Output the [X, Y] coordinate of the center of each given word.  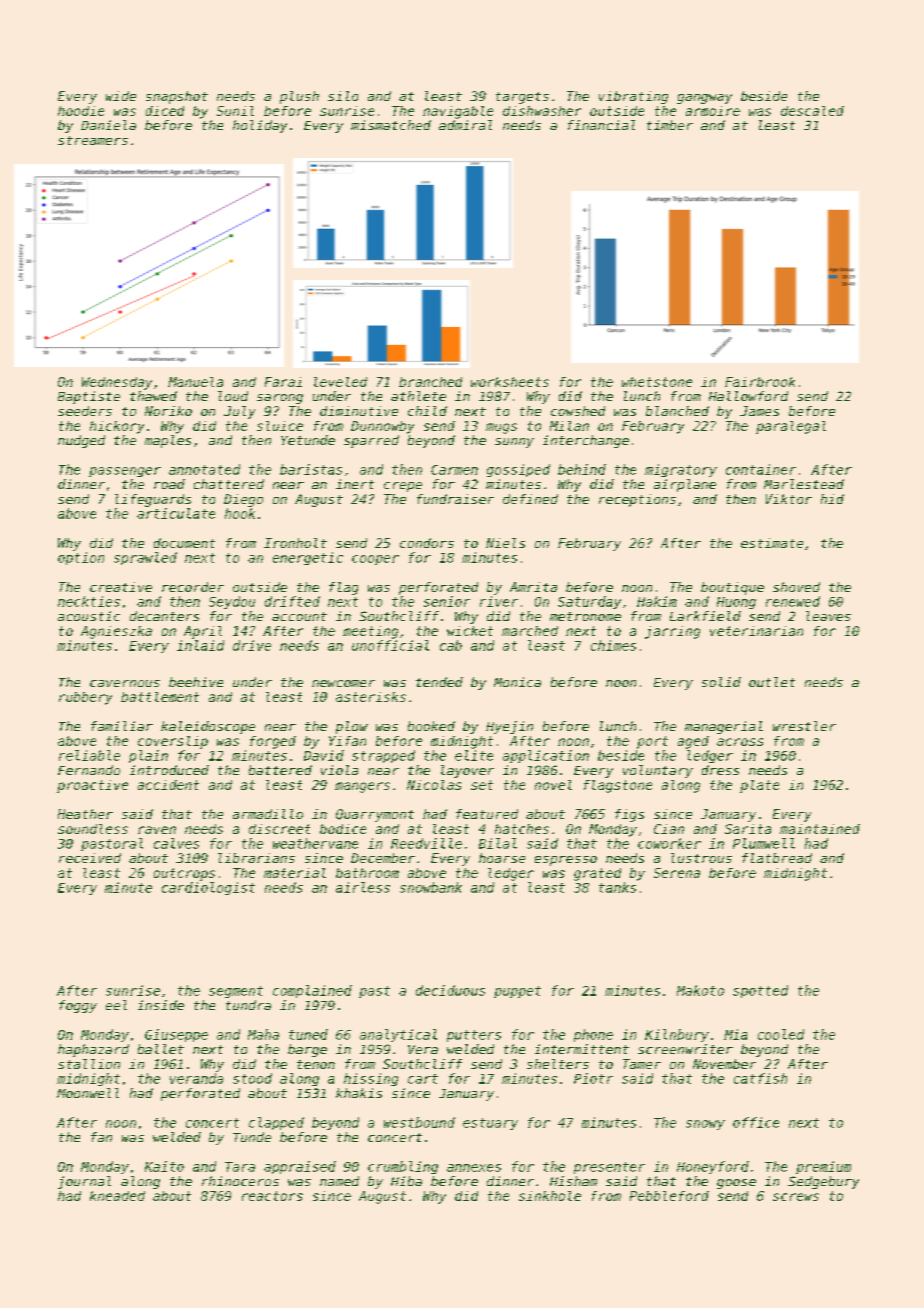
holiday [260, 126]
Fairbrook [760, 382]
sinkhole [550, 1196]
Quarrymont [375, 815]
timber [670, 125]
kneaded [117, 1196]
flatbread [777, 858]
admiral [465, 125]
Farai [283, 382]
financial [601, 125]
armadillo [268, 814]
